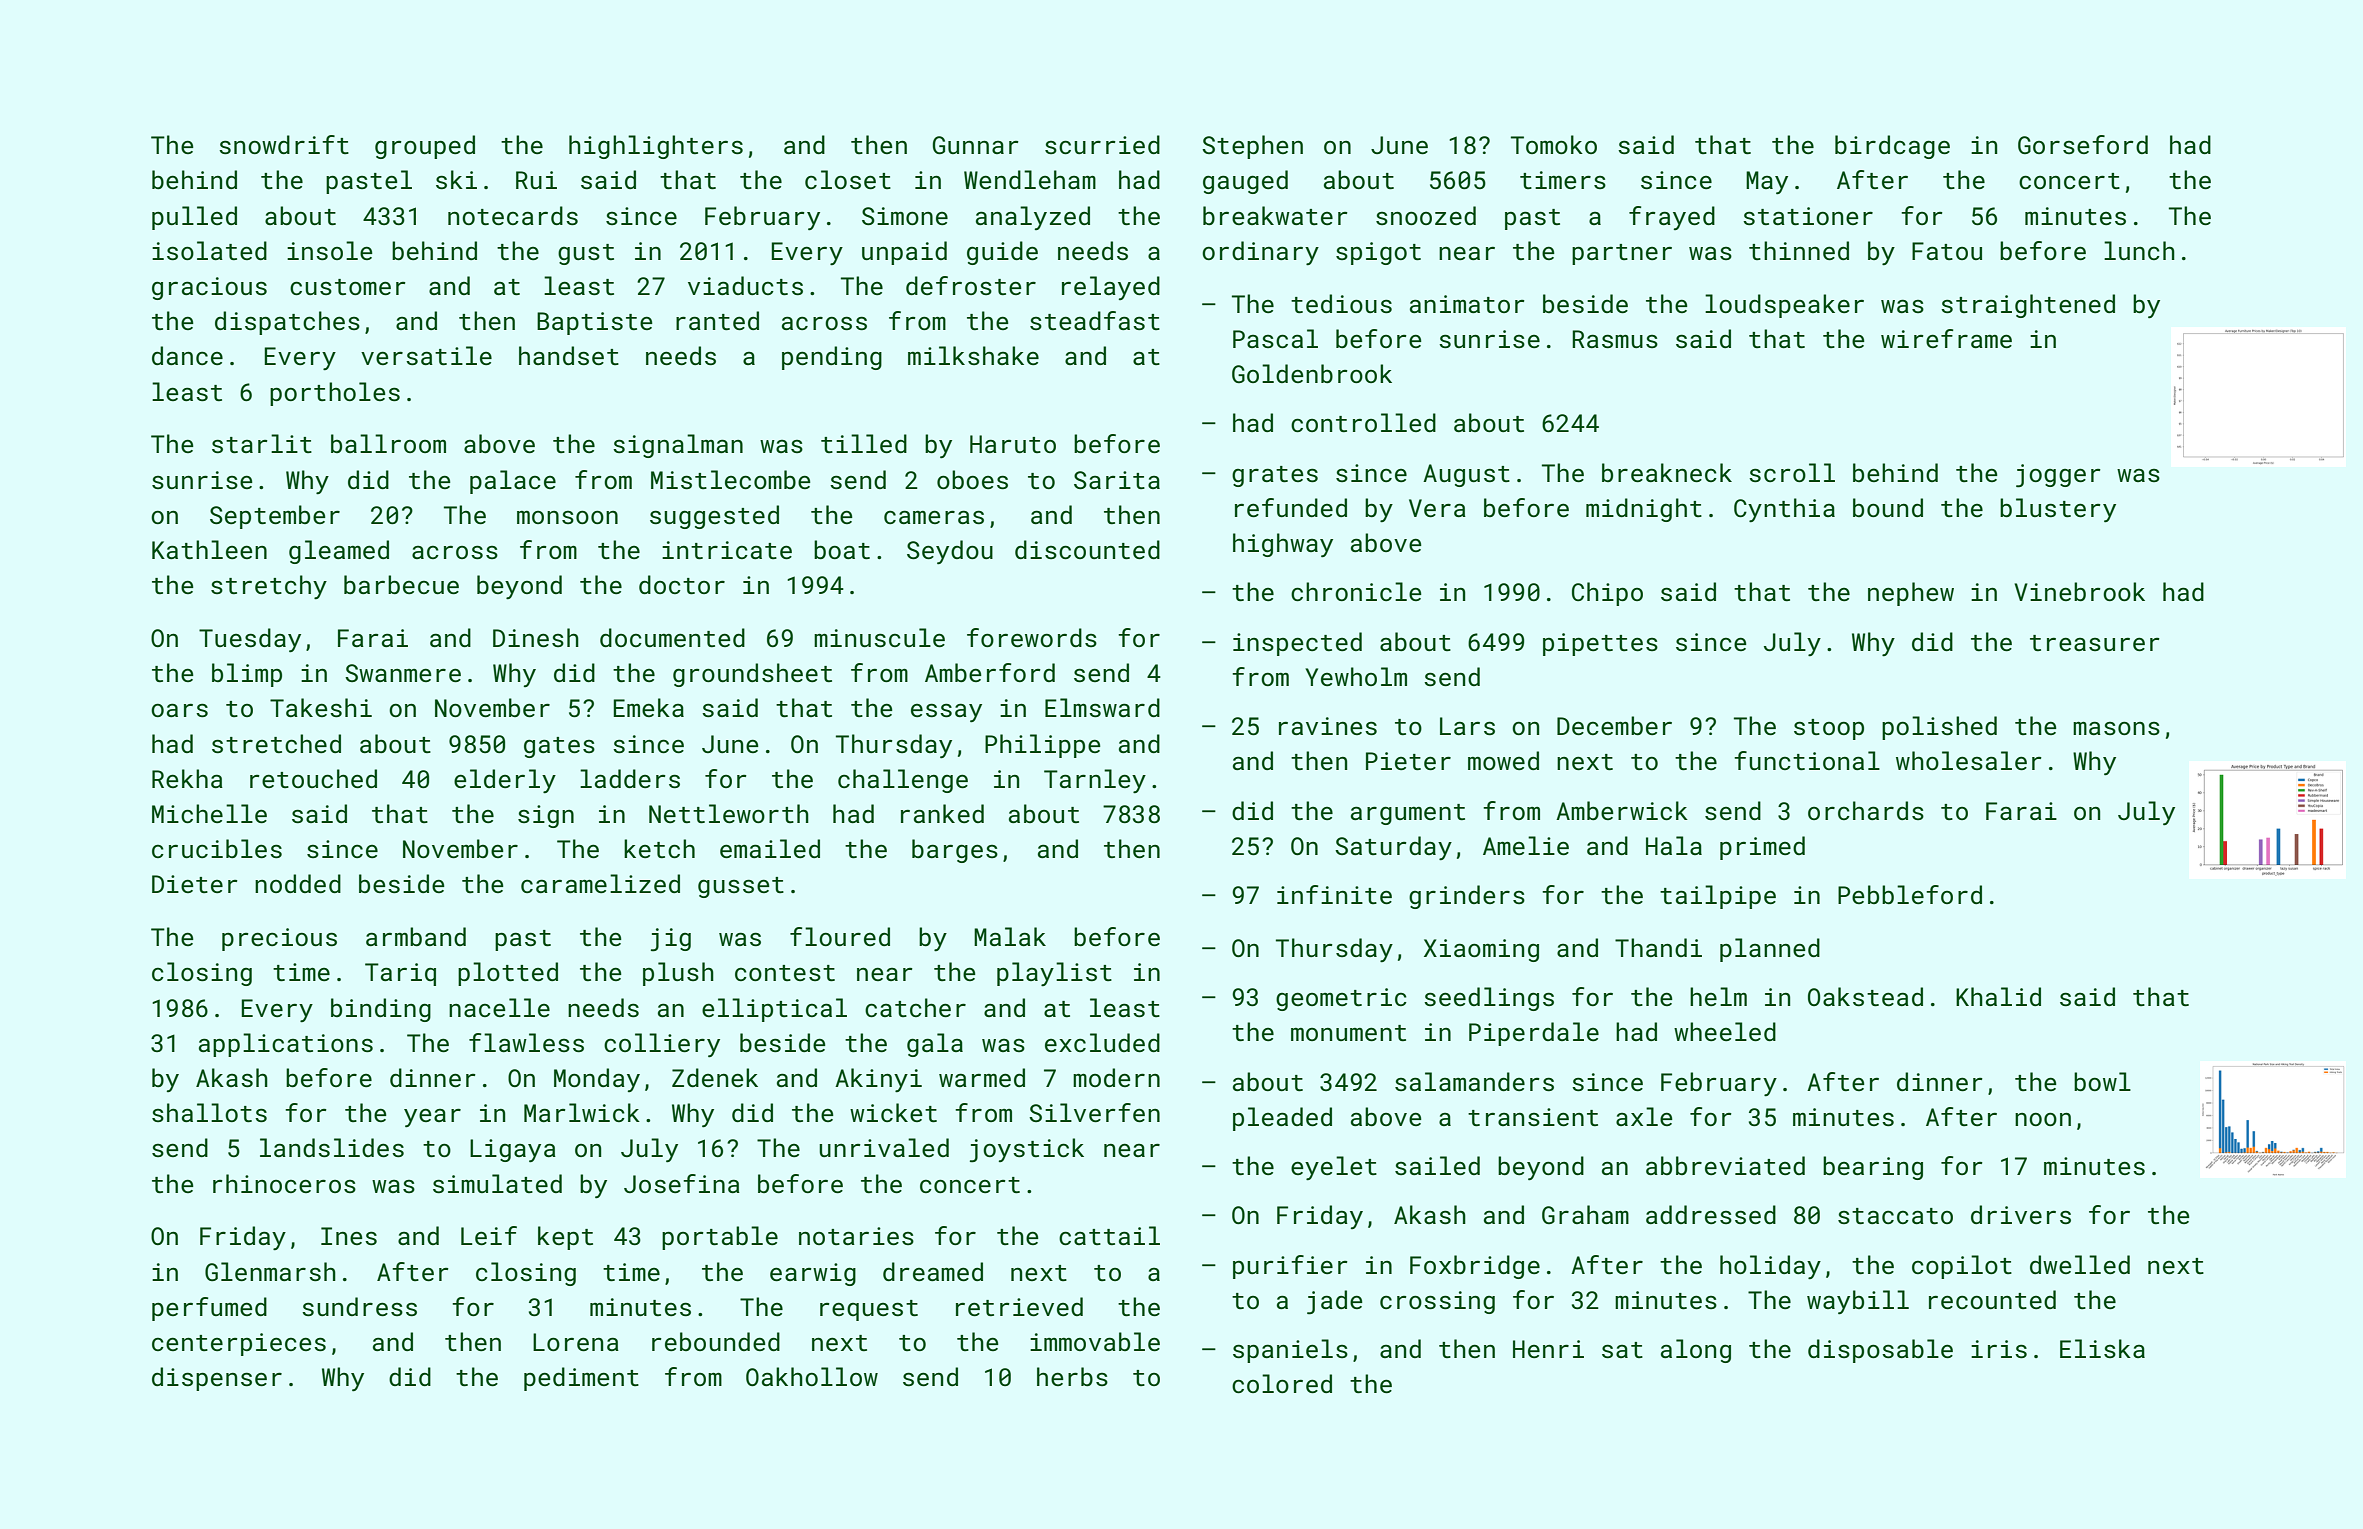 Image resolution: width=2363 pixels, height=1529 pixels. Describe the element at coordinates (581, 1379) in the screenshot. I see `pediment` at that location.
